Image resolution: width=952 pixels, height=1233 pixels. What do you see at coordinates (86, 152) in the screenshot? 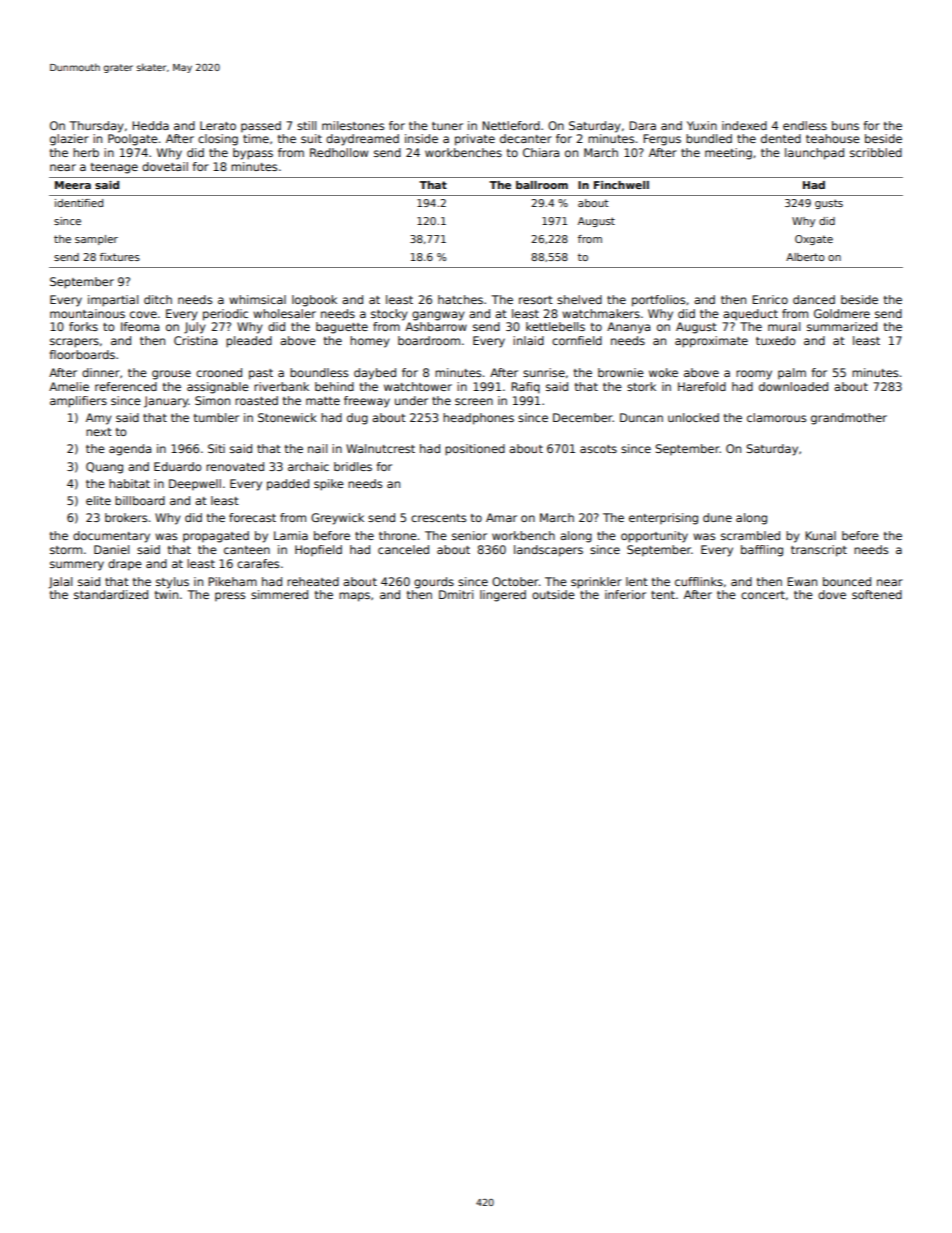
I see `herb` at bounding box center [86, 152].
